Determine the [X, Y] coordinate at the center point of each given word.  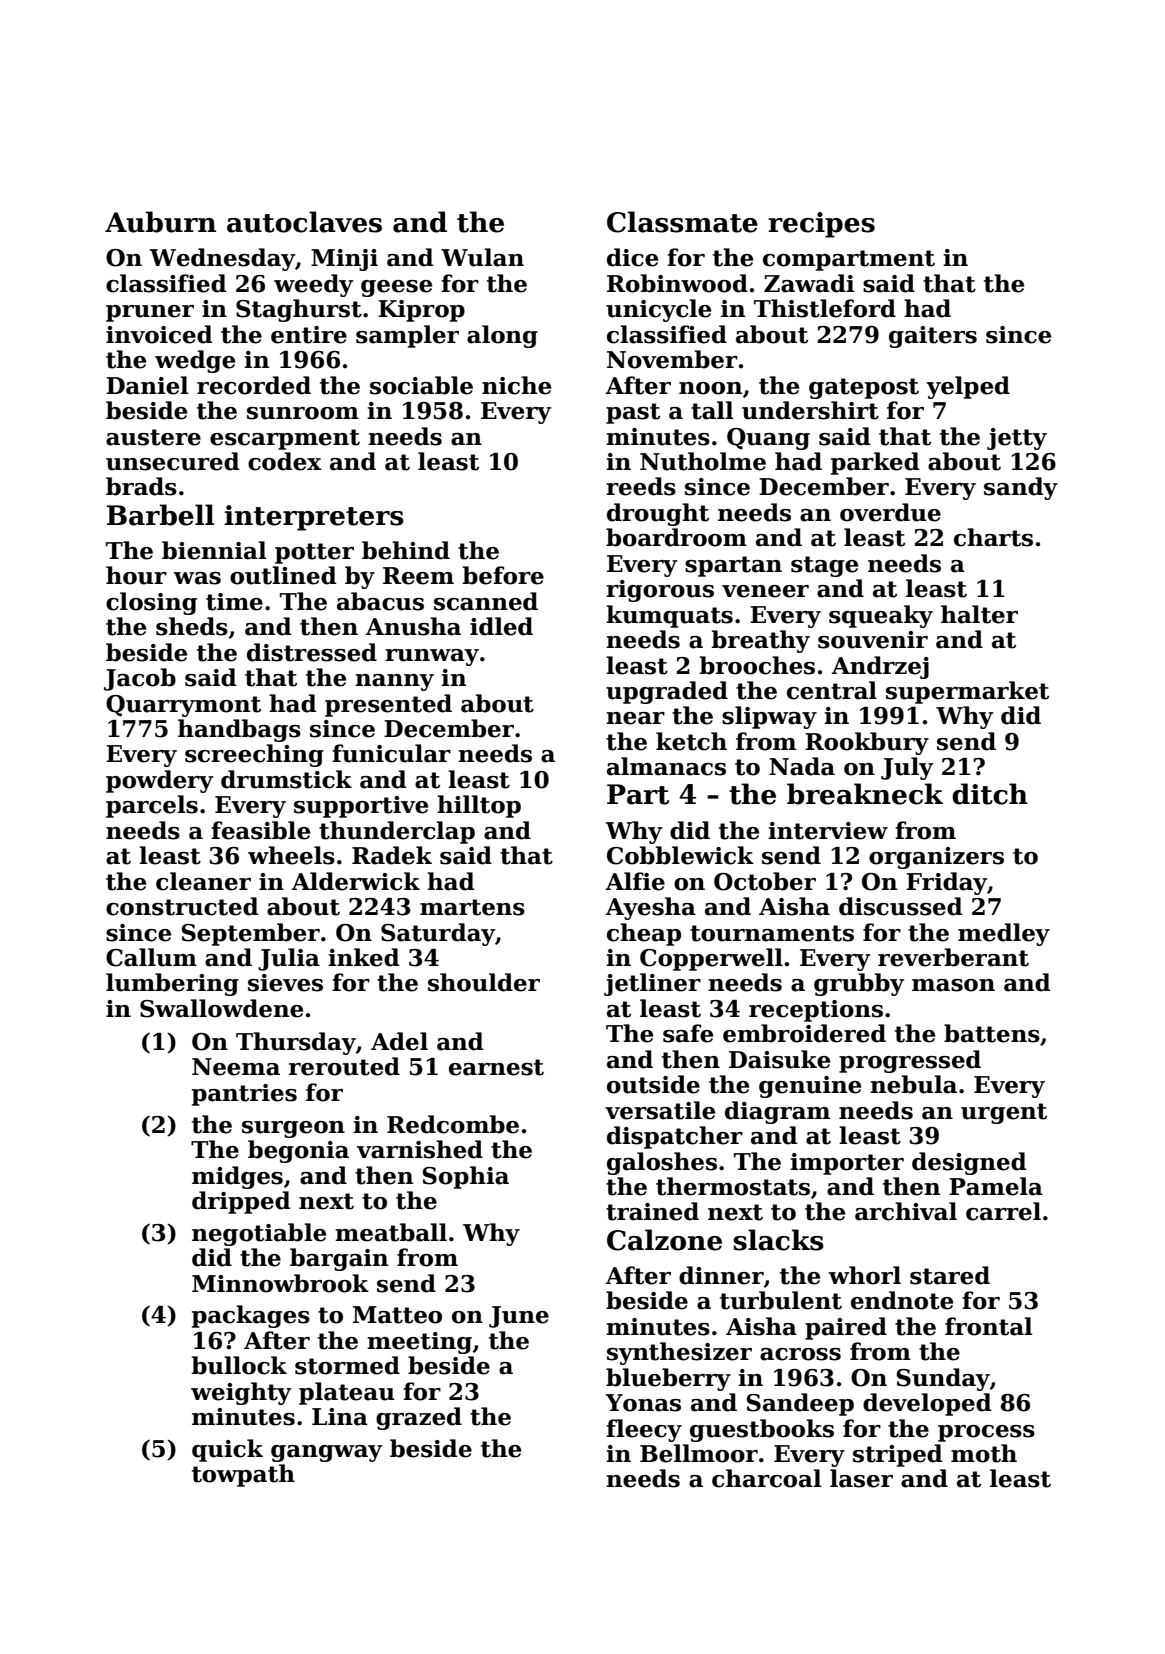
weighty [241, 1393]
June [519, 1317]
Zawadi [809, 283]
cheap [644, 934]
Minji [344, 260]
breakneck [865, 794]
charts [993, 537]
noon [710, 388]
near [635, 718]
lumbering [172, 984]
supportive [361, 807]
